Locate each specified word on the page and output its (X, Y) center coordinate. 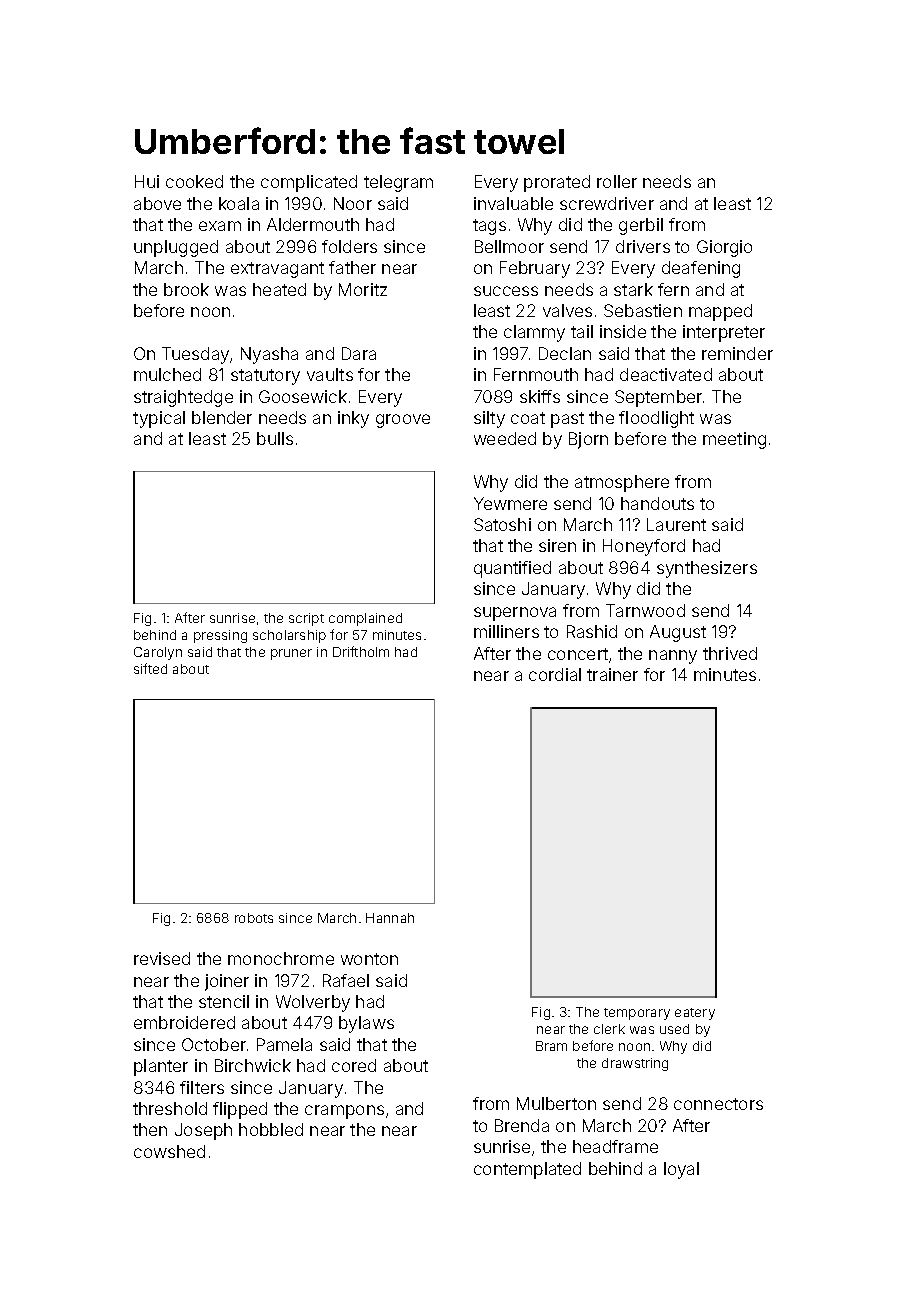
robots (254, 918)
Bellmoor (509, 246)
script (306, 619)
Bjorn (588, 440)
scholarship (289, 636)
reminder (737, 353)
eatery (695, 1014)
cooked (194, 181)
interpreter (724, 333)
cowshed (169, 1151)
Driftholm (361, 651)
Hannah (390, 918)
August (678, 633)
